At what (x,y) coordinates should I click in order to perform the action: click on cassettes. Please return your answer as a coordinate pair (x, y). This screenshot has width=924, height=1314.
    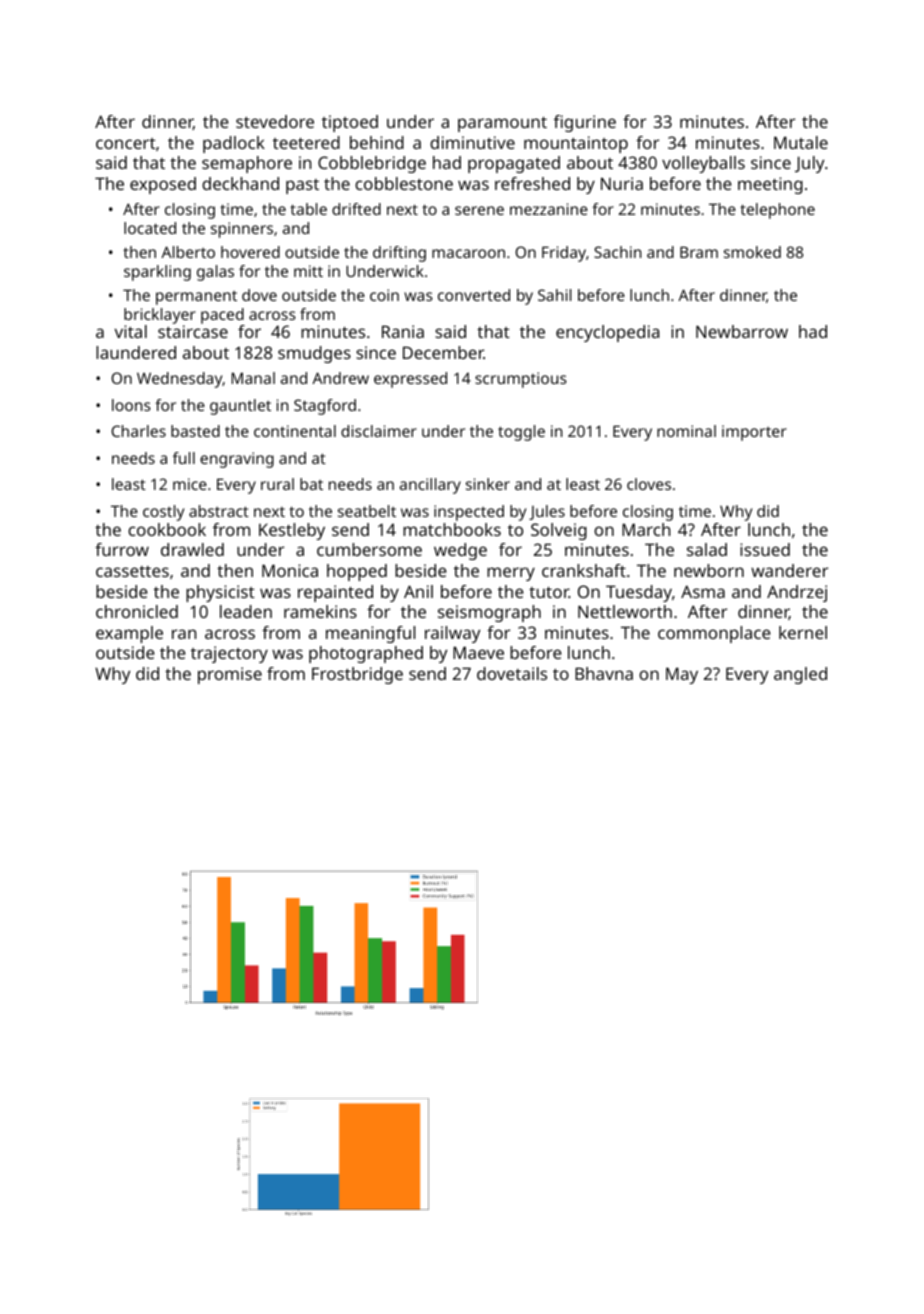
    Looking at the image, I should click on (132, 571).
